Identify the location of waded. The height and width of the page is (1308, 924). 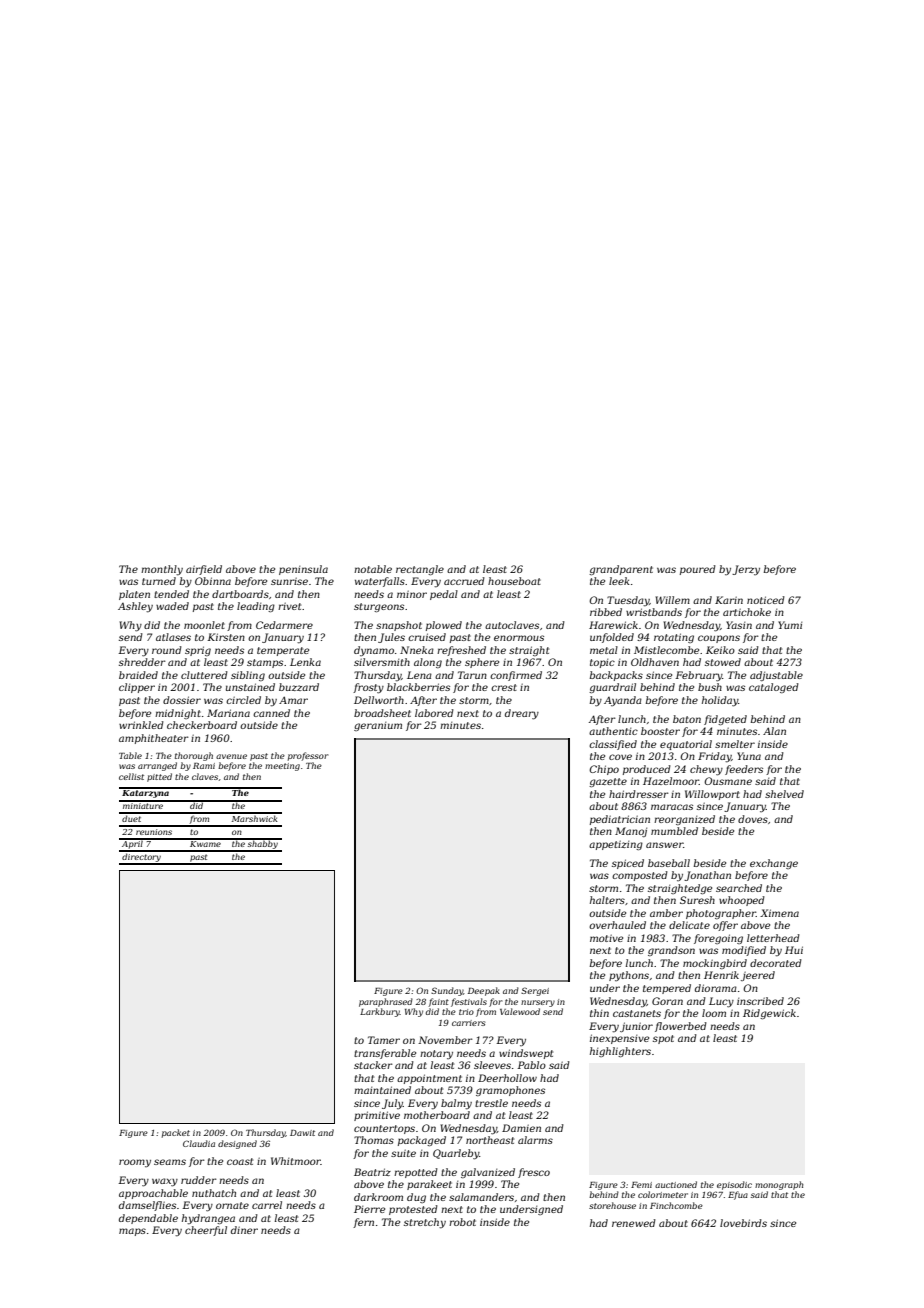
(172, 606).
